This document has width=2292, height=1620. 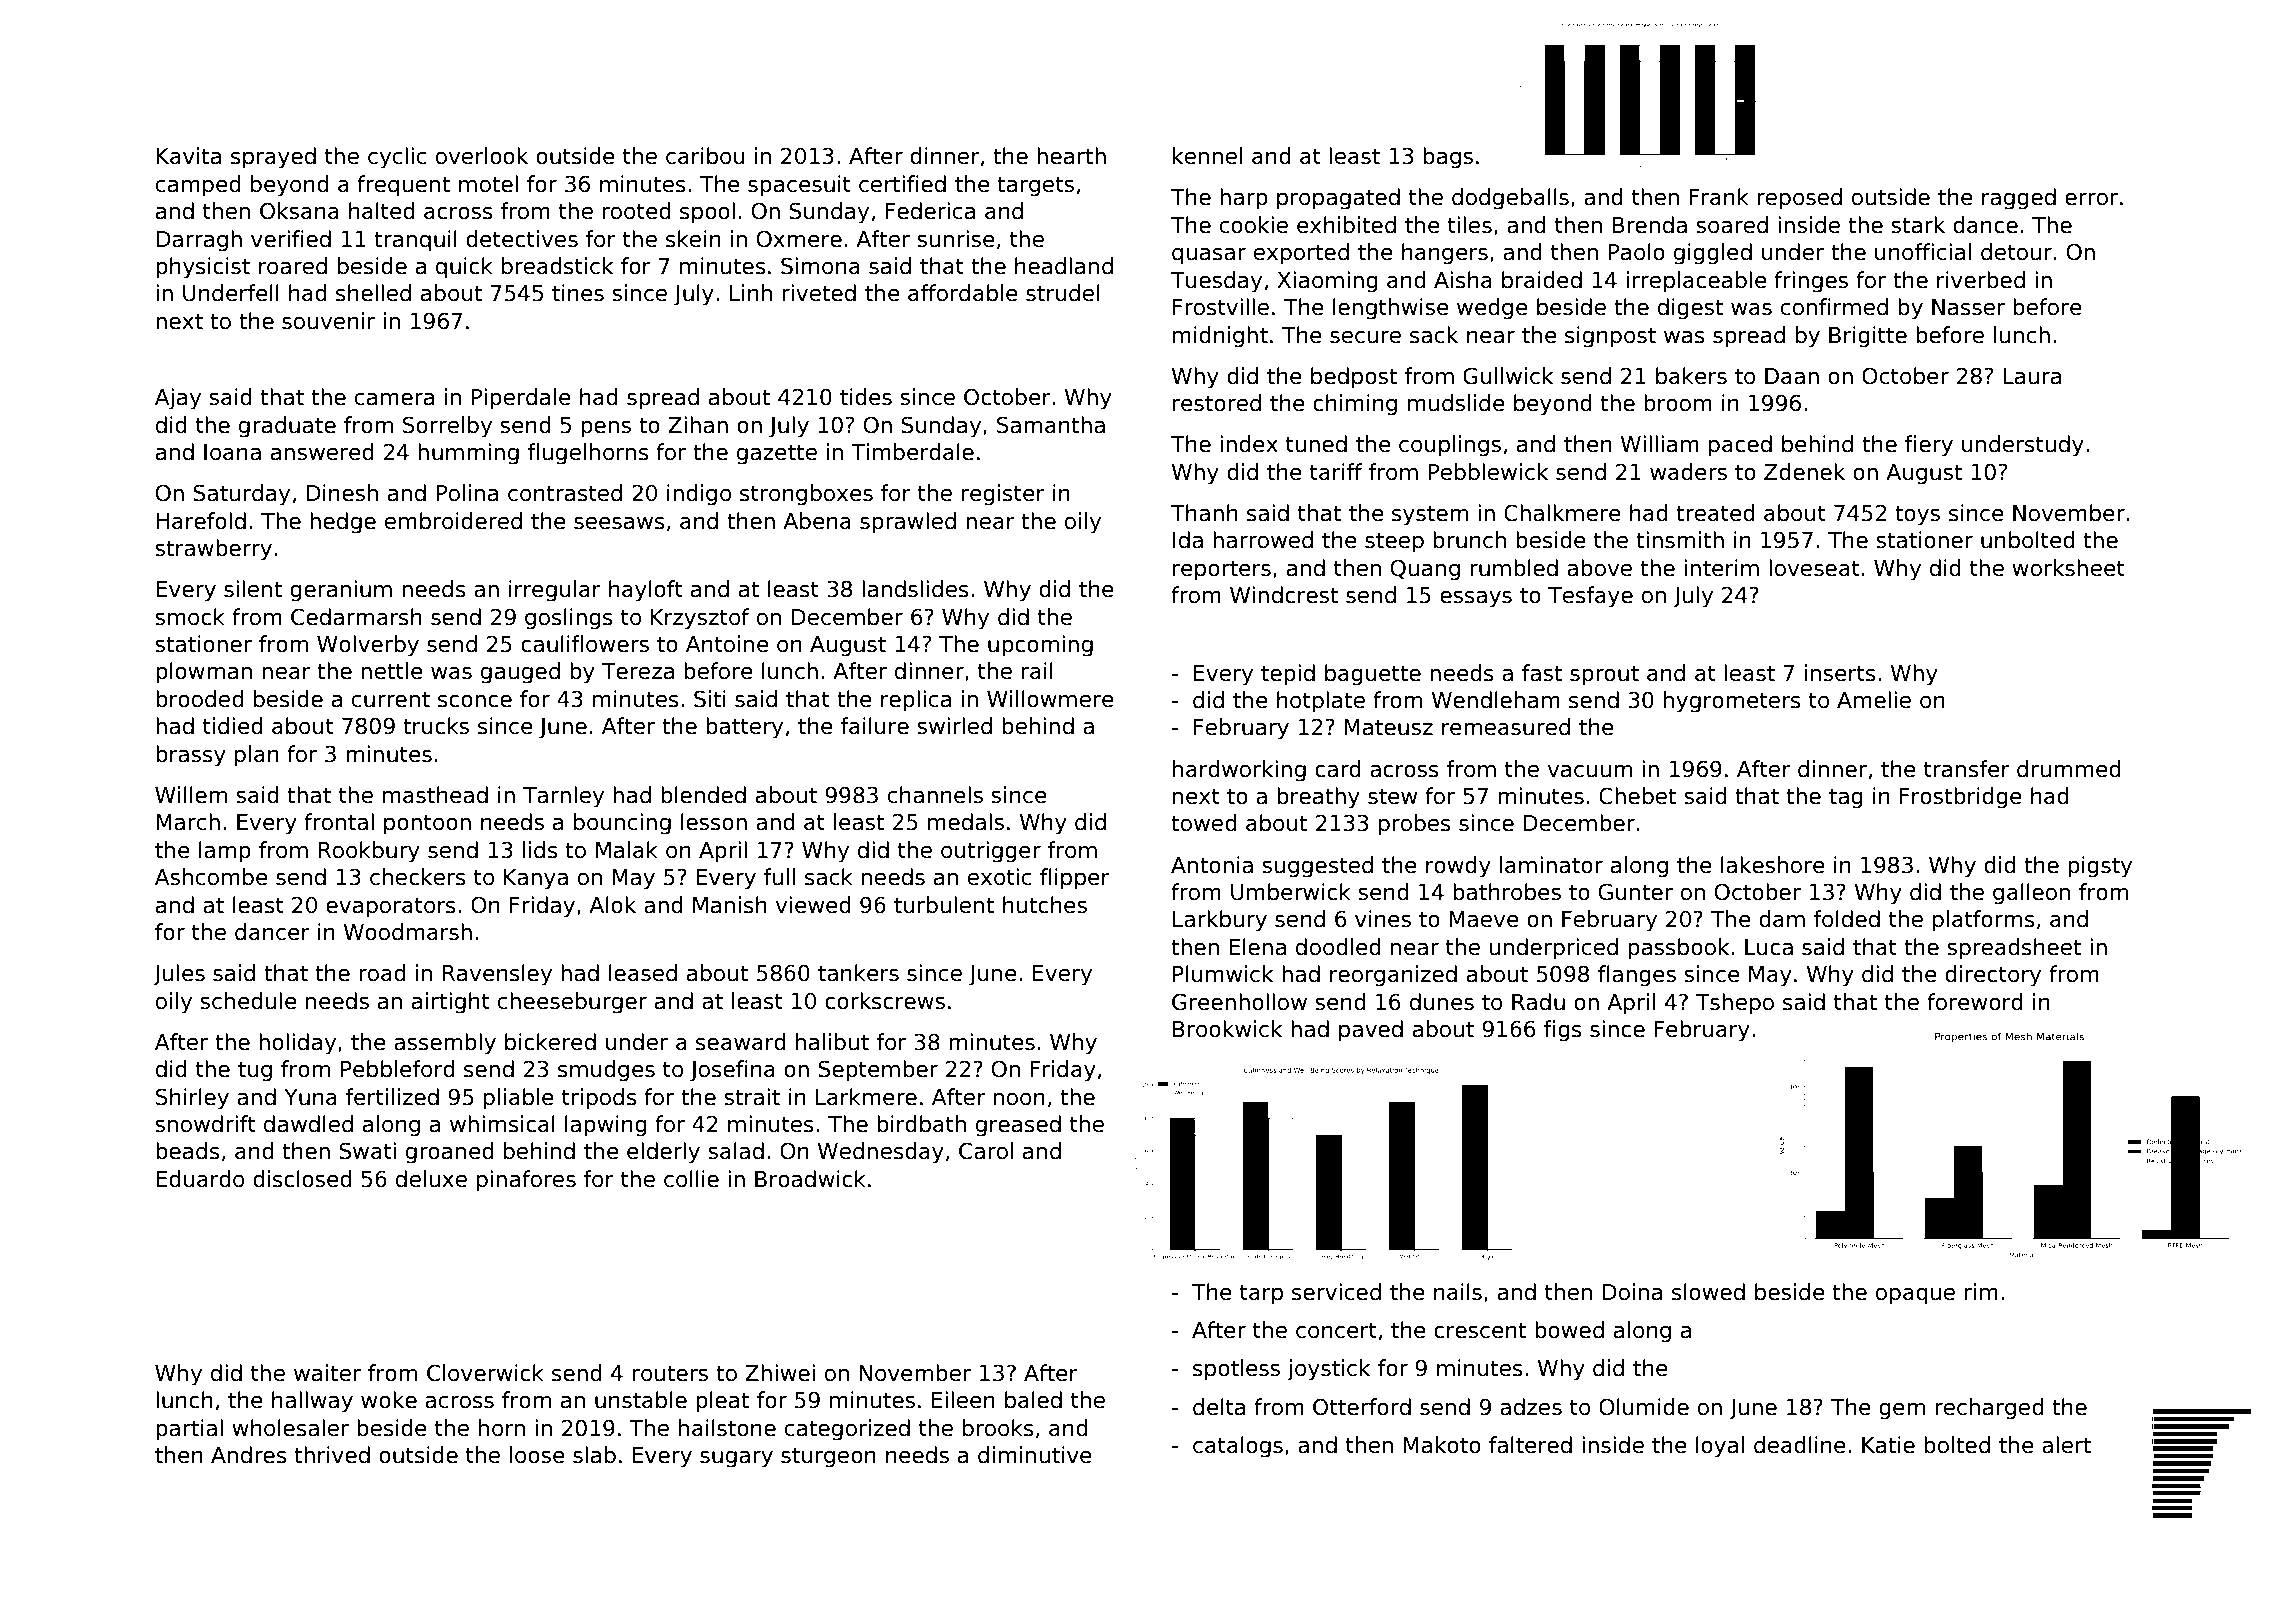 What do you see at coordinates (537, 1455) in the document?
I see `loose` at bounding box center [537, 1455].
